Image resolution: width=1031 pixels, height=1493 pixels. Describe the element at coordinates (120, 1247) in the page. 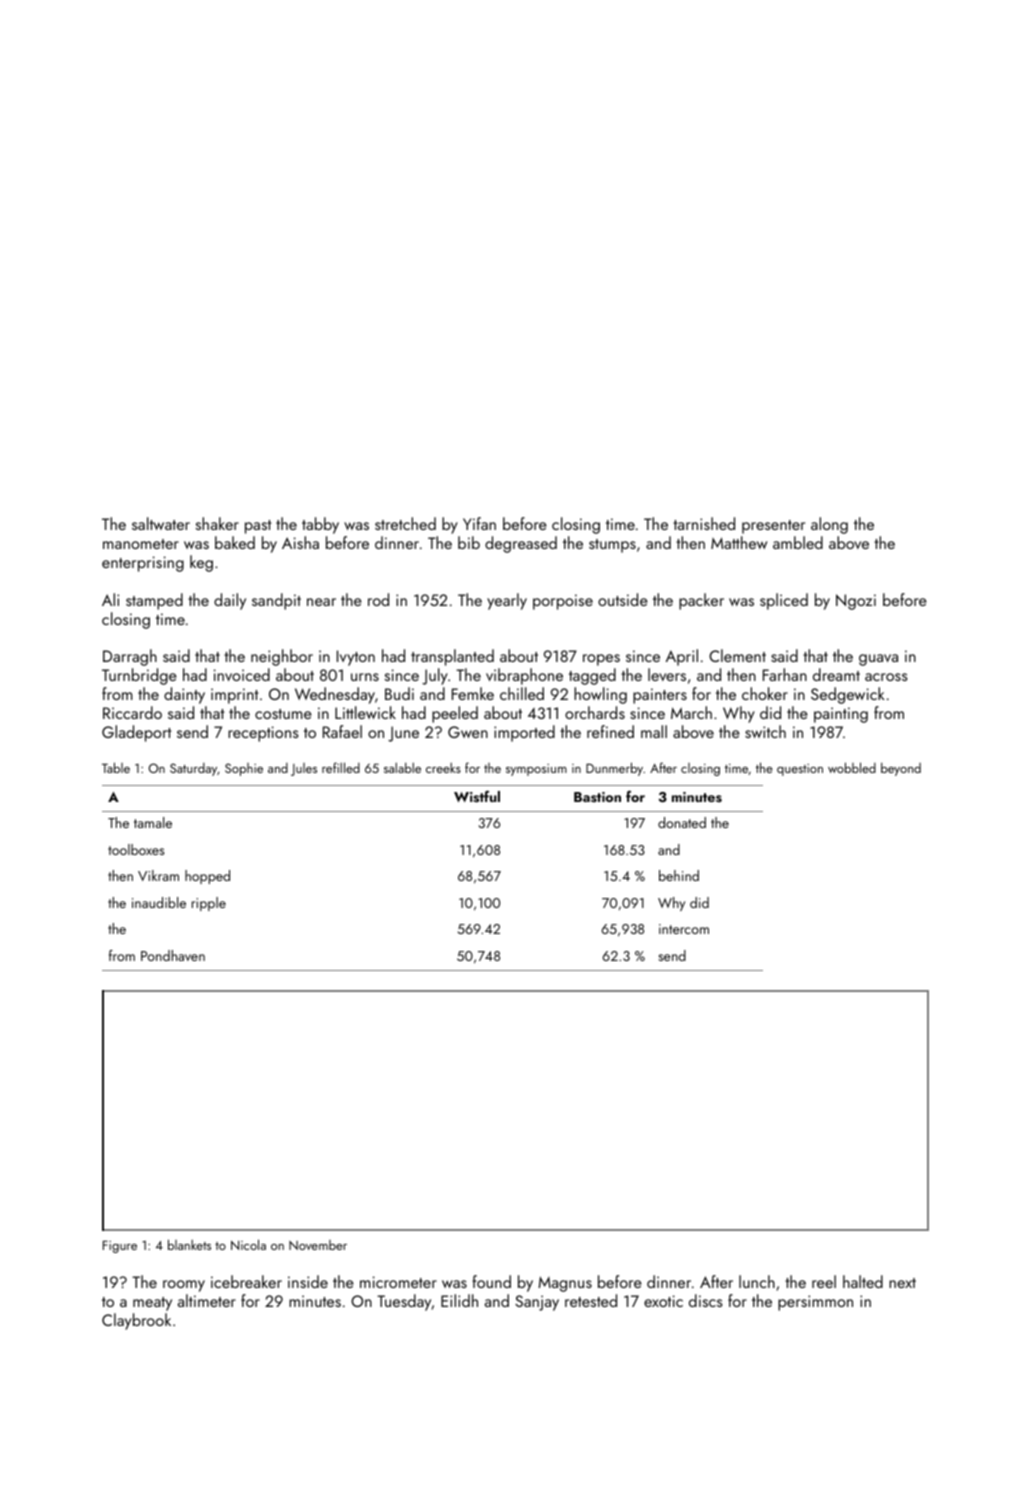

I see `Figure` at that location.
